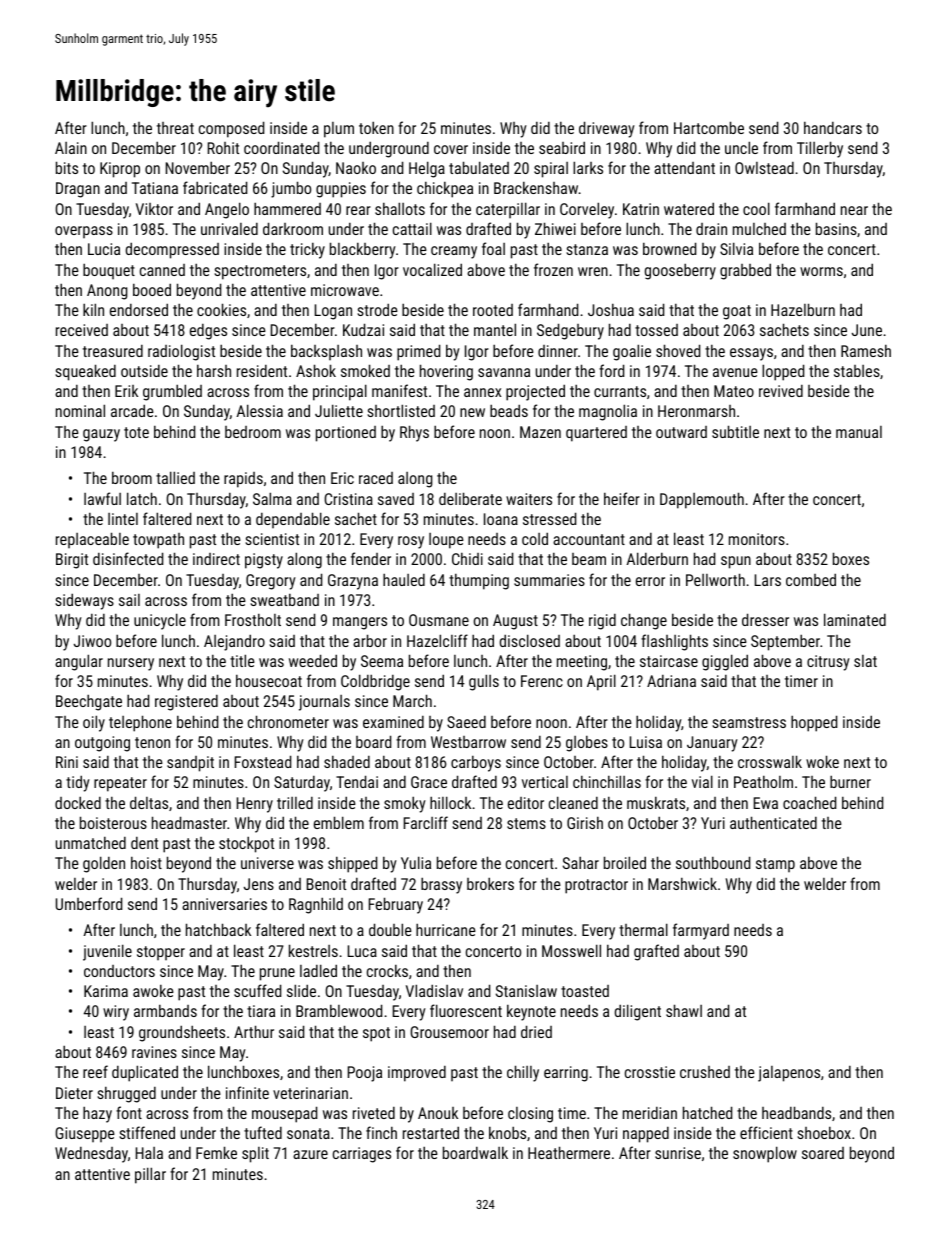 Image resolution: width=952 pixels, height=1233 pixels. What do you see at coordinates (71, 148) in the page?
I see `Alain` at bounding box center [71, 148].
